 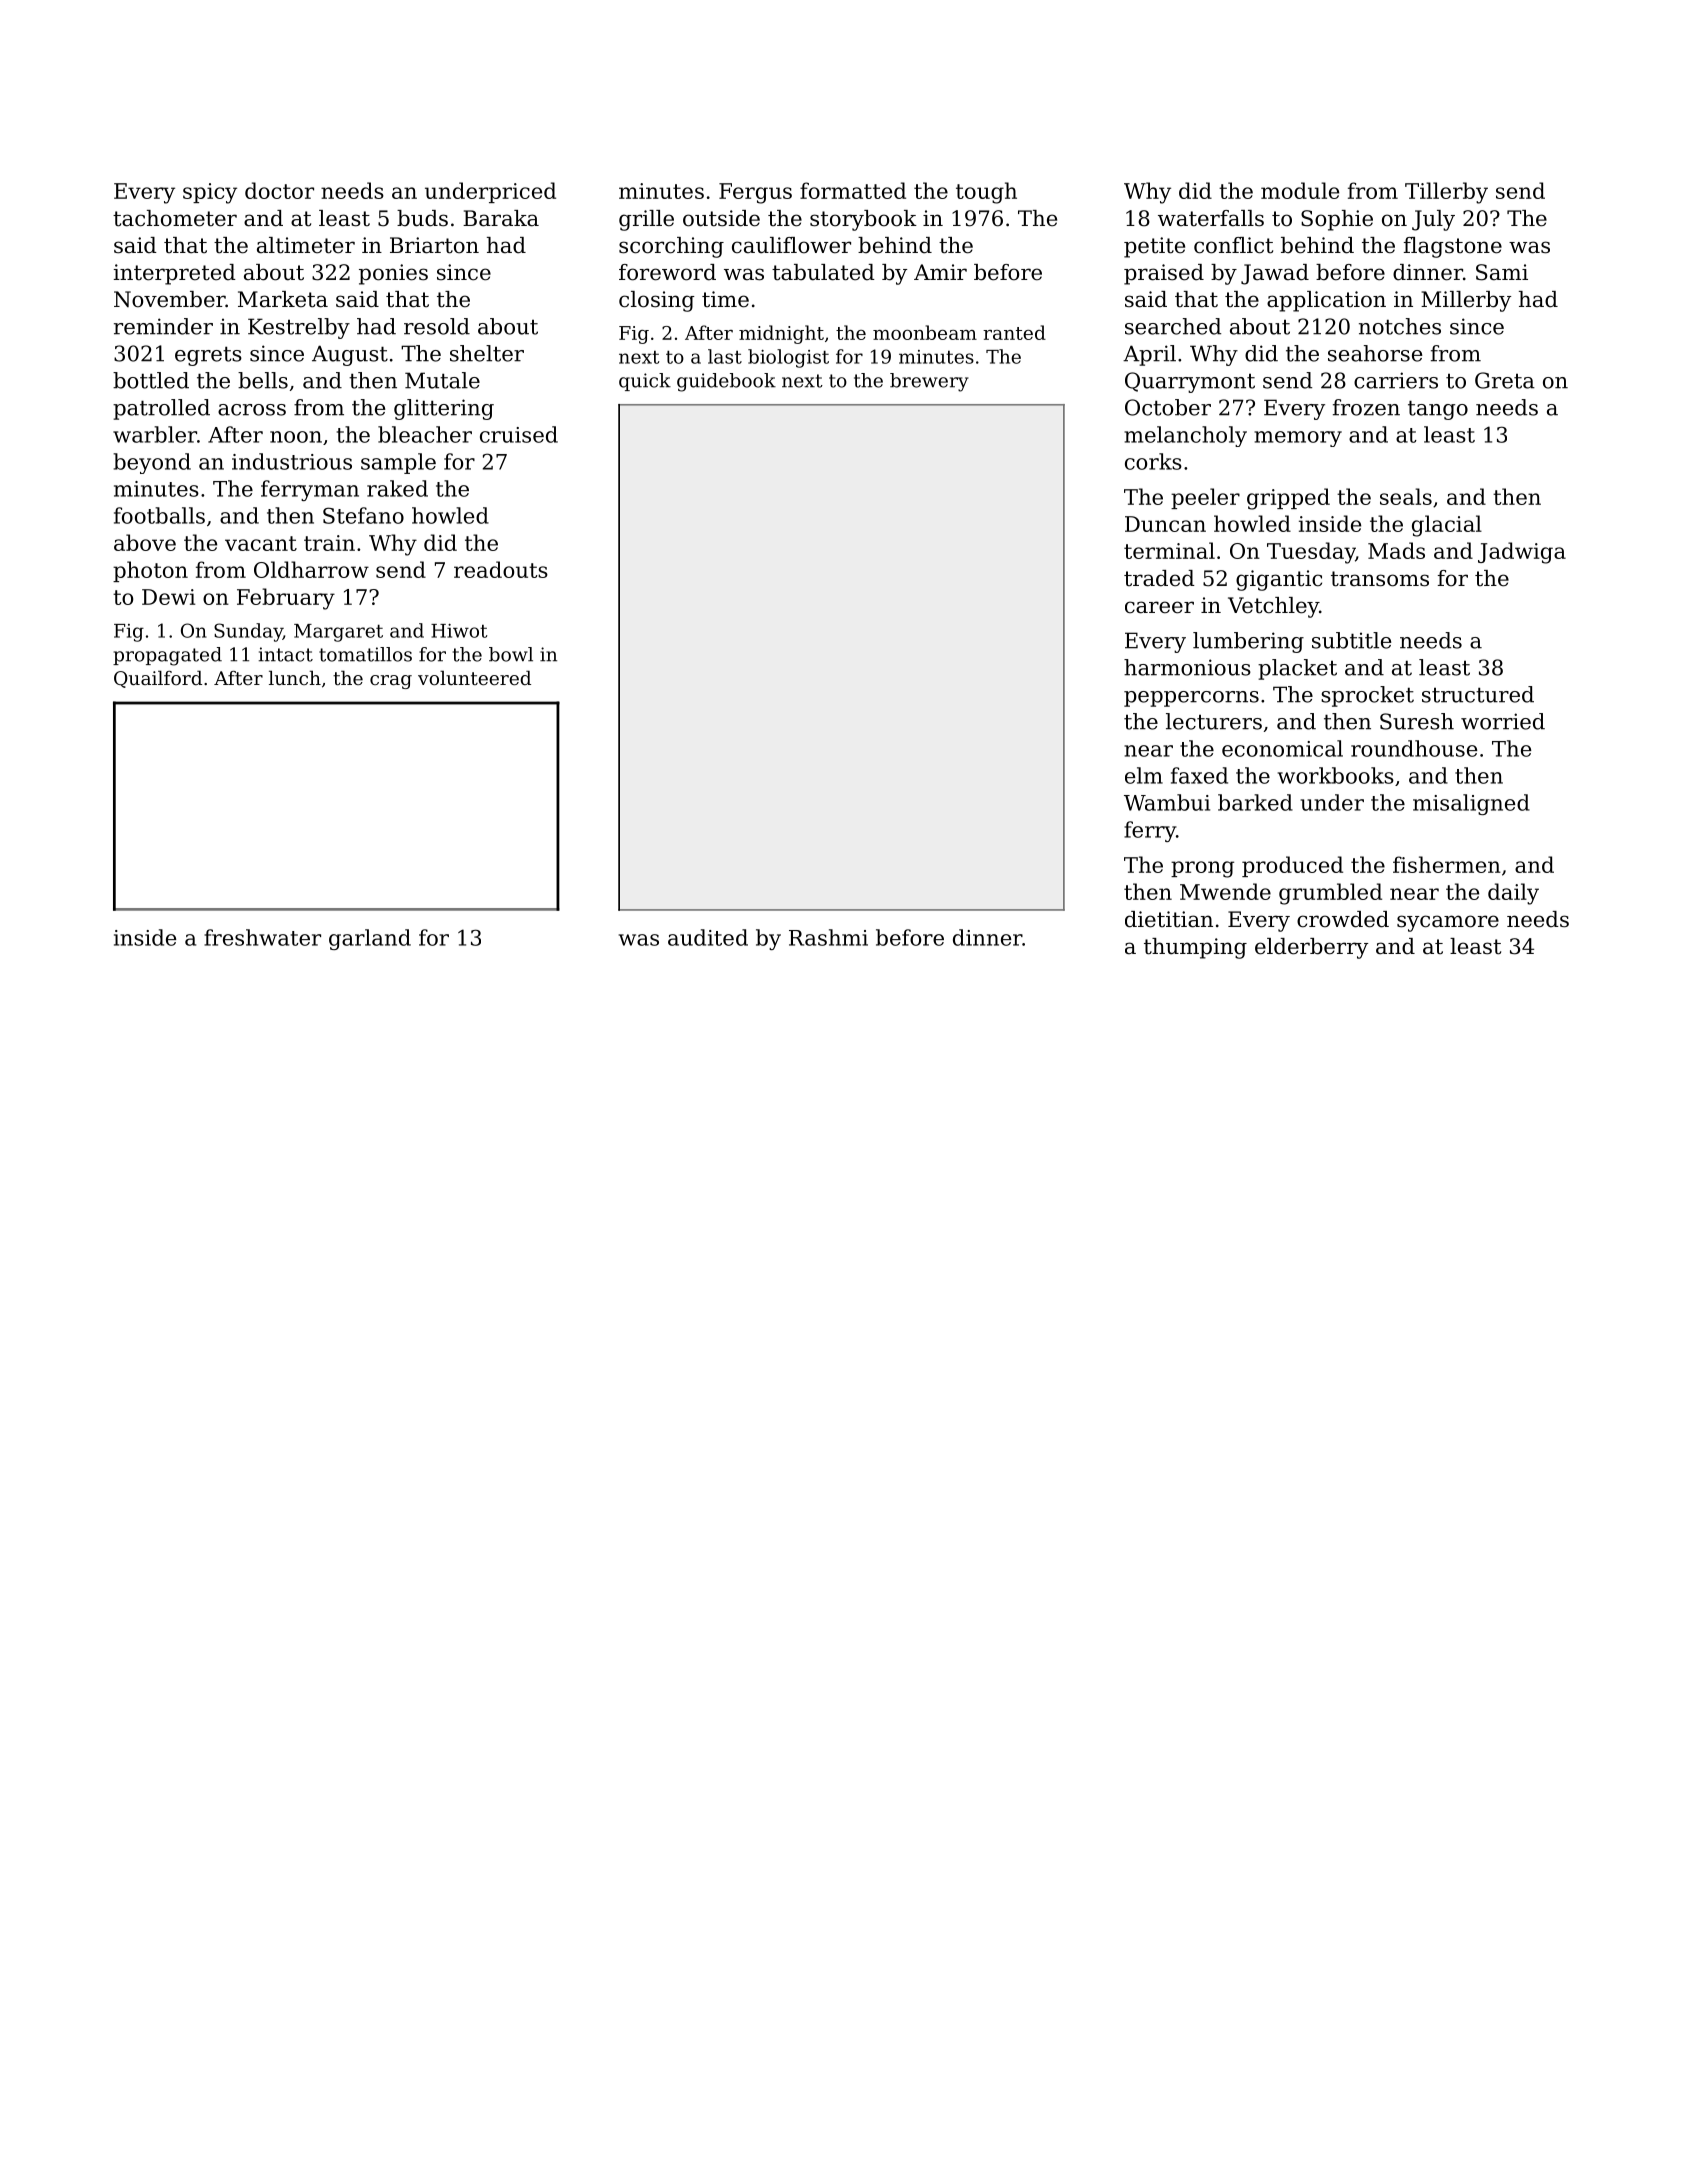 What do you see at coordinates (646, 220) in the screenshot?
I see `grille` at bounding box center [646, 220].
